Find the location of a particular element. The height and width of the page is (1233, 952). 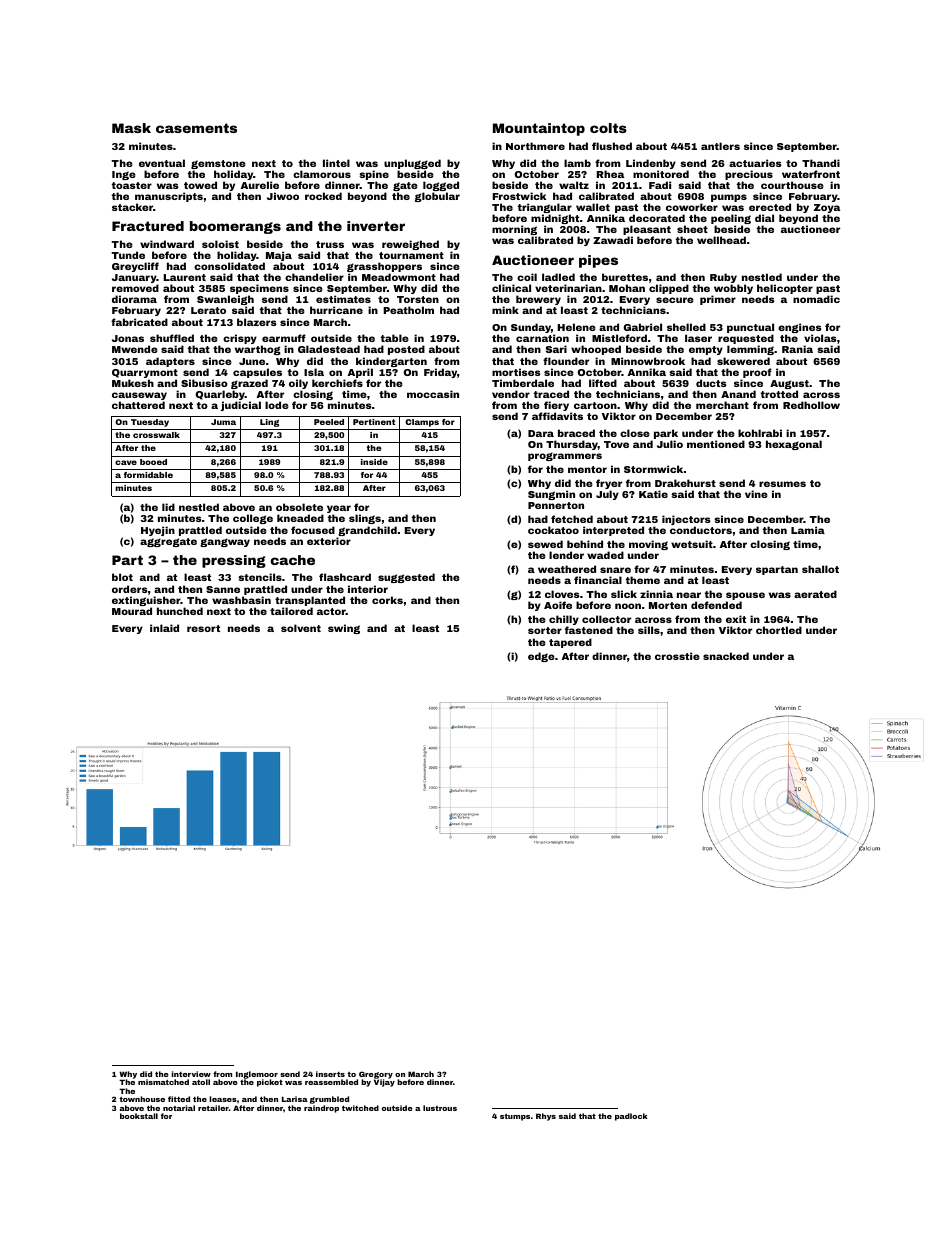

Rhys is located at coordinates (546, 1117).
